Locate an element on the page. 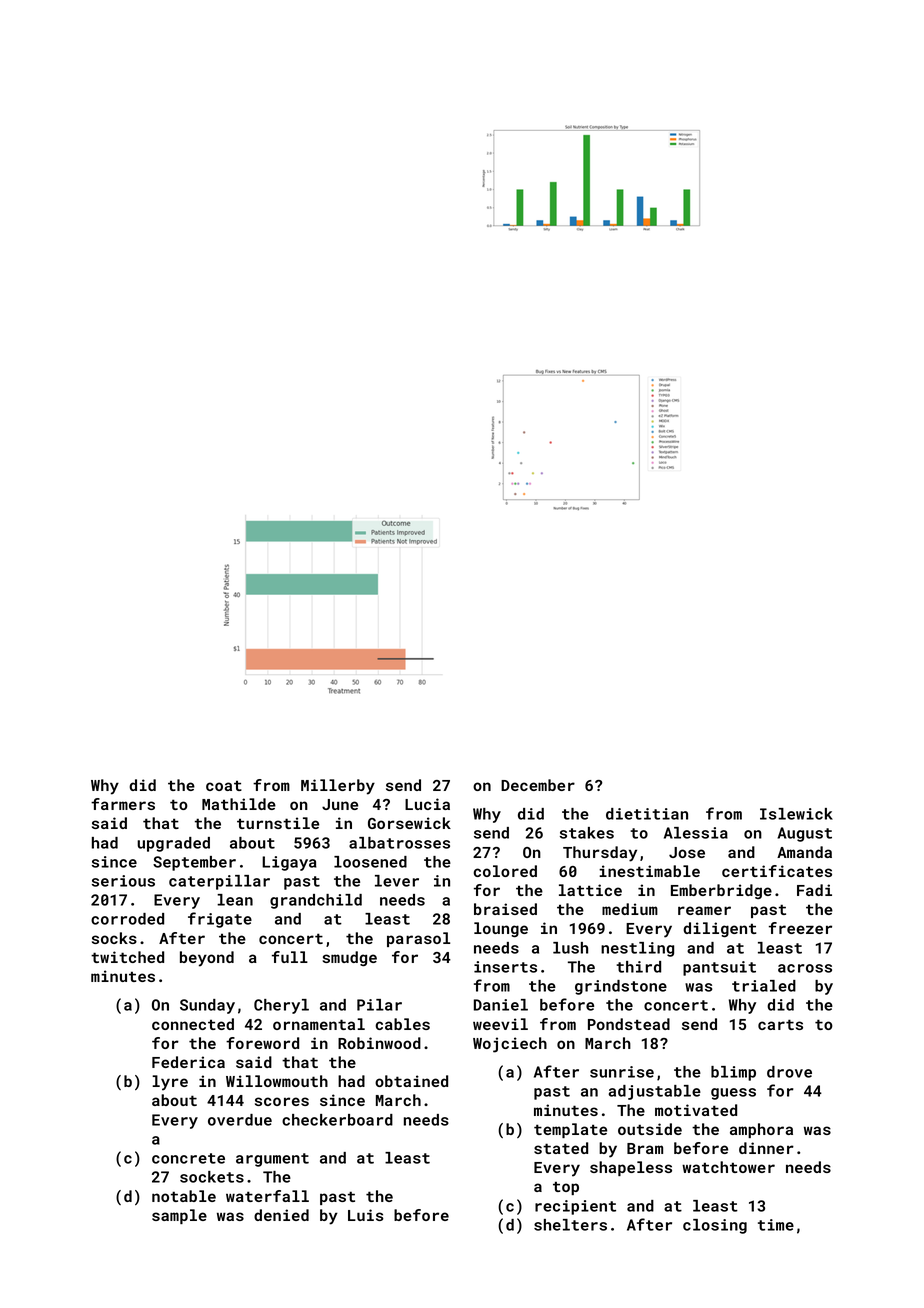 This image has height=1308, width=924. stakes is located at coordinates (587, 833).
